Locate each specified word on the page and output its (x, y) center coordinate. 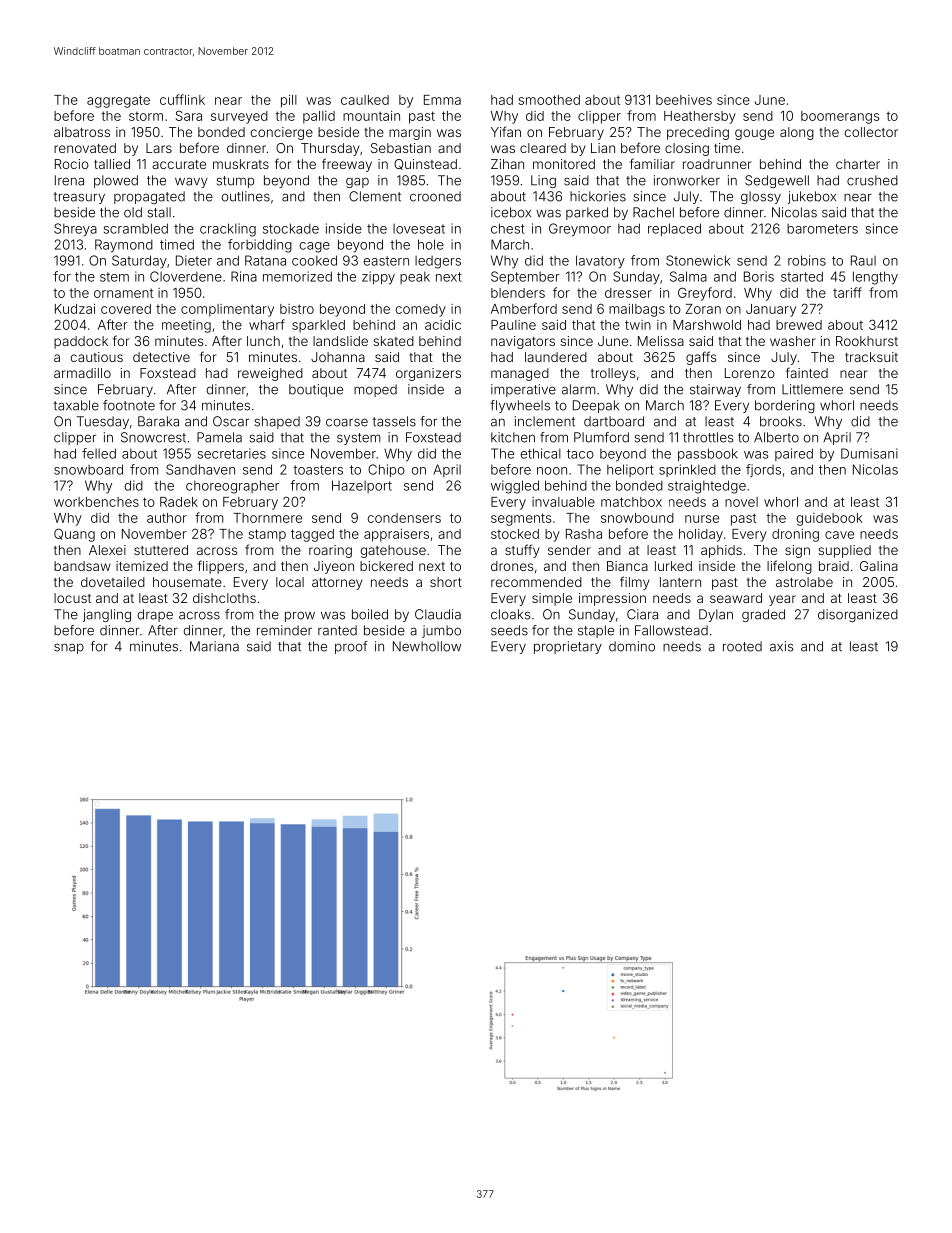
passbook (708, 454)
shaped (277, 422)
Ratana (265, 260)
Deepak (596, 406)
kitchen (513, 437)
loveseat (419, 229)
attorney (337, 584)
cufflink (182, 99)
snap (69, 648)
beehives (684, 100)
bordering (785, 406)
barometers (822, 229)
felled (99, 453)
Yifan (506, 131)
